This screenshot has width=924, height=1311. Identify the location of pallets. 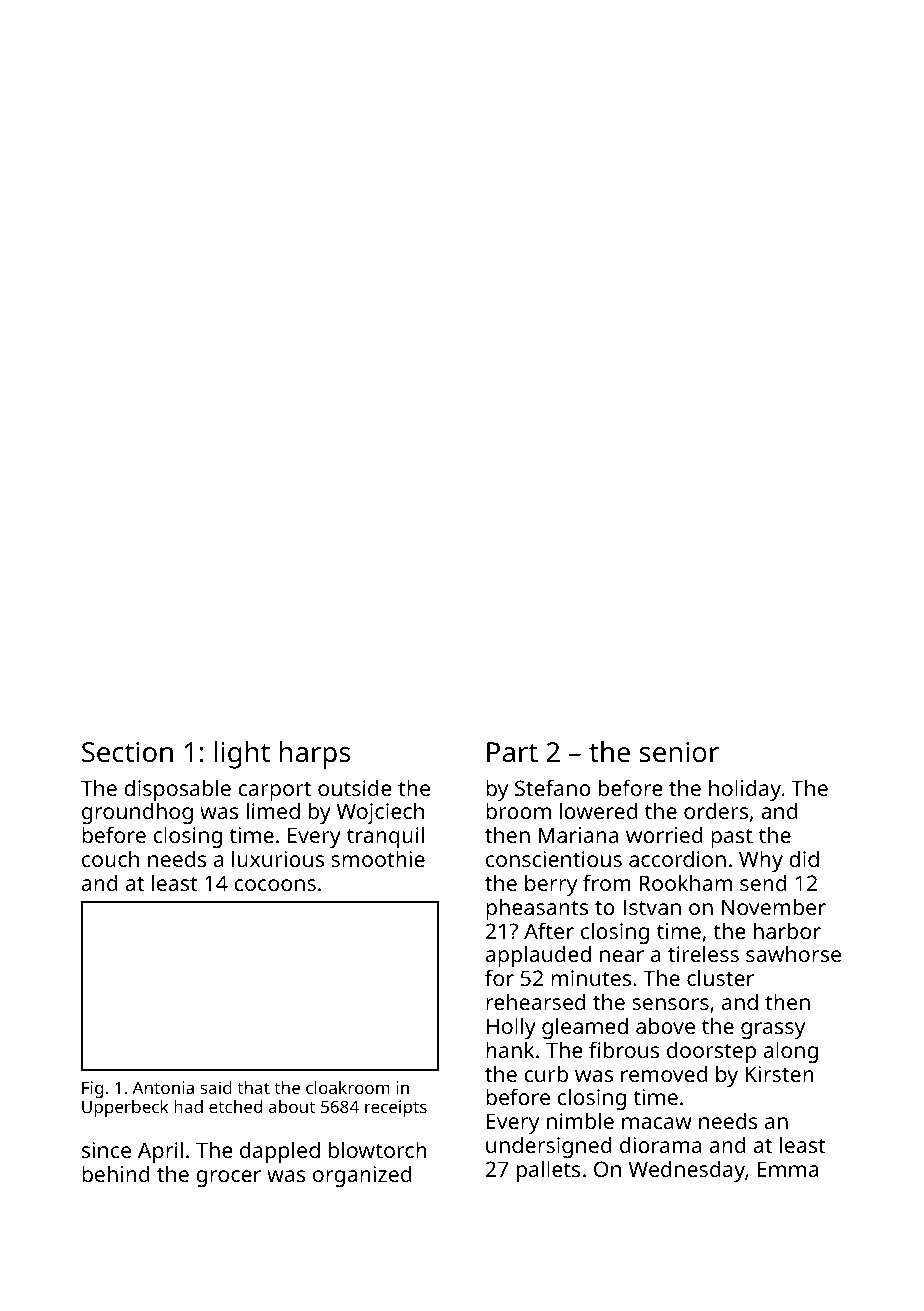
(549, 1171).
